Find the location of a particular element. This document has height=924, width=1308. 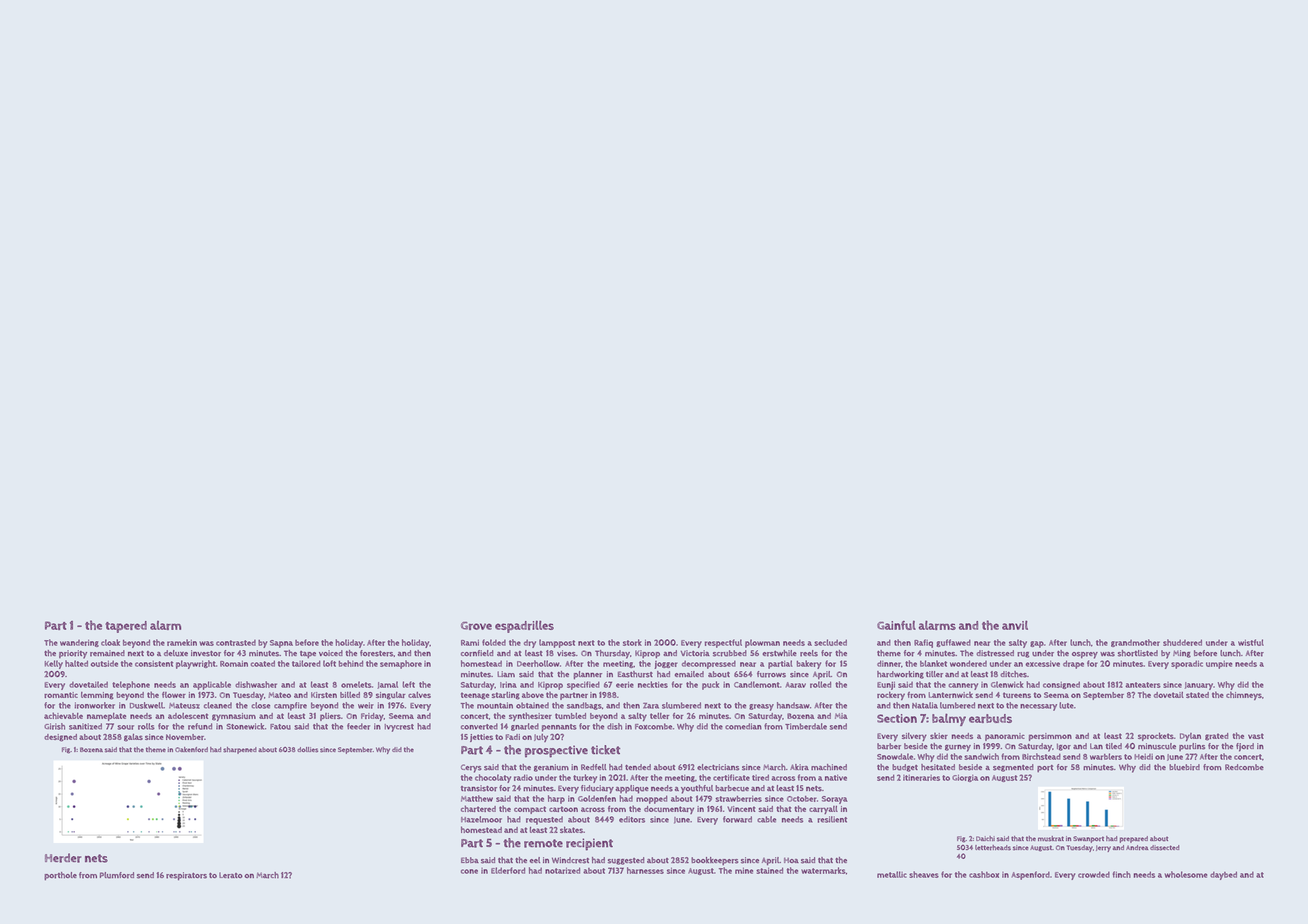

obtained is located at coordinates (532, 705).
